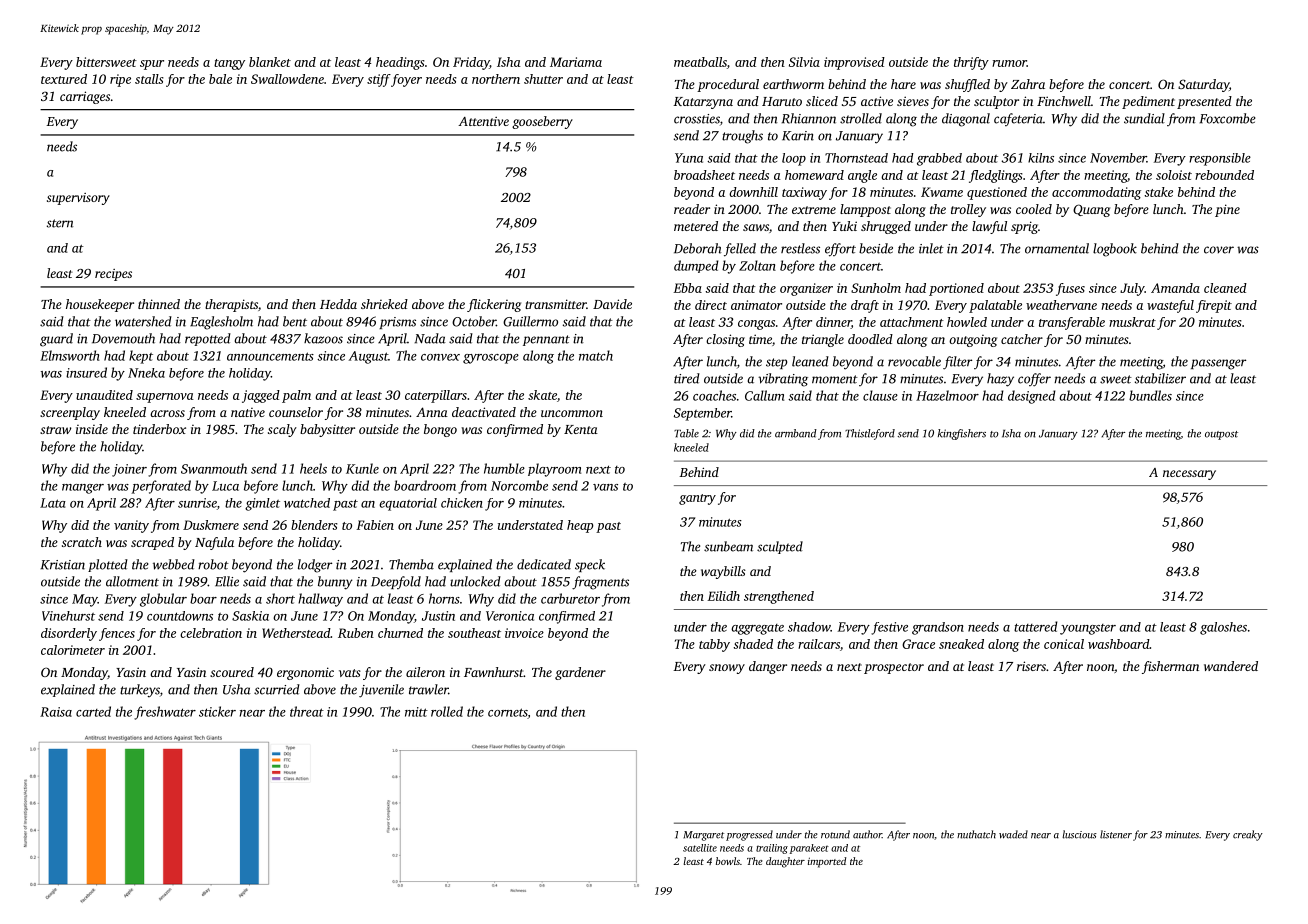  I want to click on sticker, so click(217, 711).
